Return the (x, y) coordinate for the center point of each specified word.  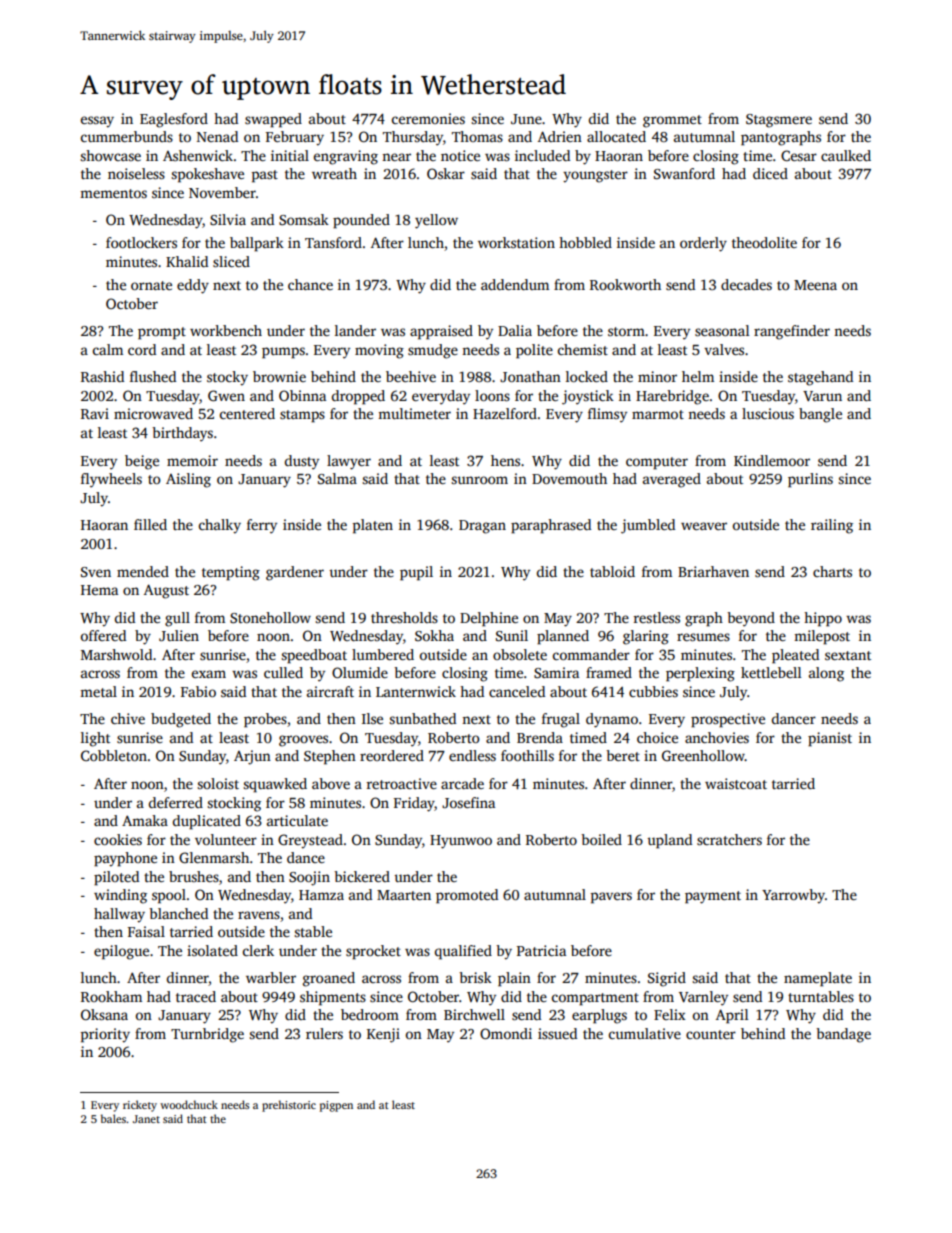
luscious (768, 413)
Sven (96, 572)
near (396, 157)
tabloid (612, 571)
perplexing (700, 674)
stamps (302, 416)
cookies (118, 839)
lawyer (349, 462)
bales (113, 1118)
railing (832, 526)
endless (472, 755)
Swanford (684, 173)
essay (97, 122)
